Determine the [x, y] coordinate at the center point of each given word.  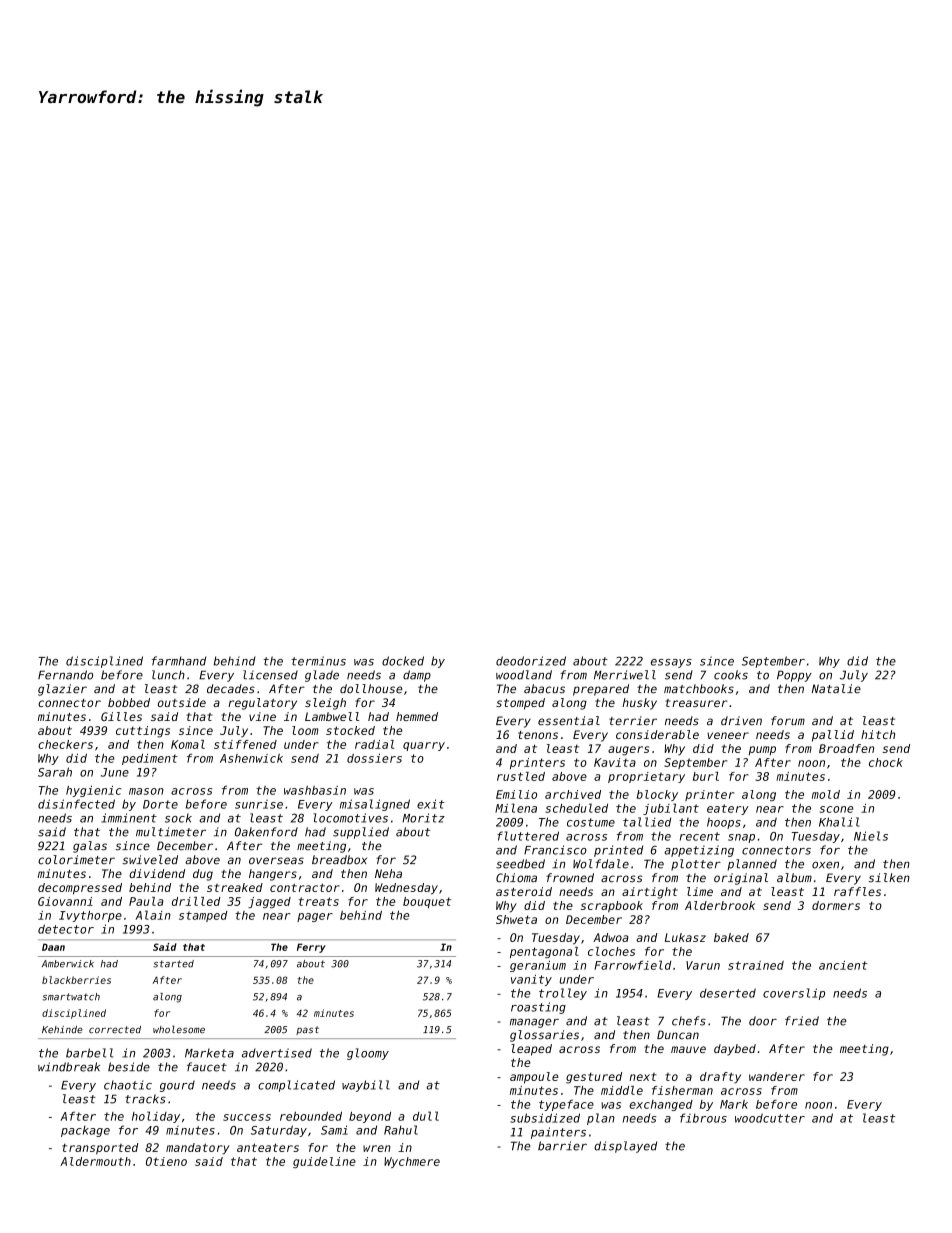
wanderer [777, 1076]
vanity [531, 980]
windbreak [69, 1067]
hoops [724, 823]
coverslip [794, 994]
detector [66, 929]
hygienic [93, 791]
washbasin [315, 790]
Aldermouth [95, 1161]
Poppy [794, 676]
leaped [531, 1050]
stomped [520, 704]
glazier [62, 690]
